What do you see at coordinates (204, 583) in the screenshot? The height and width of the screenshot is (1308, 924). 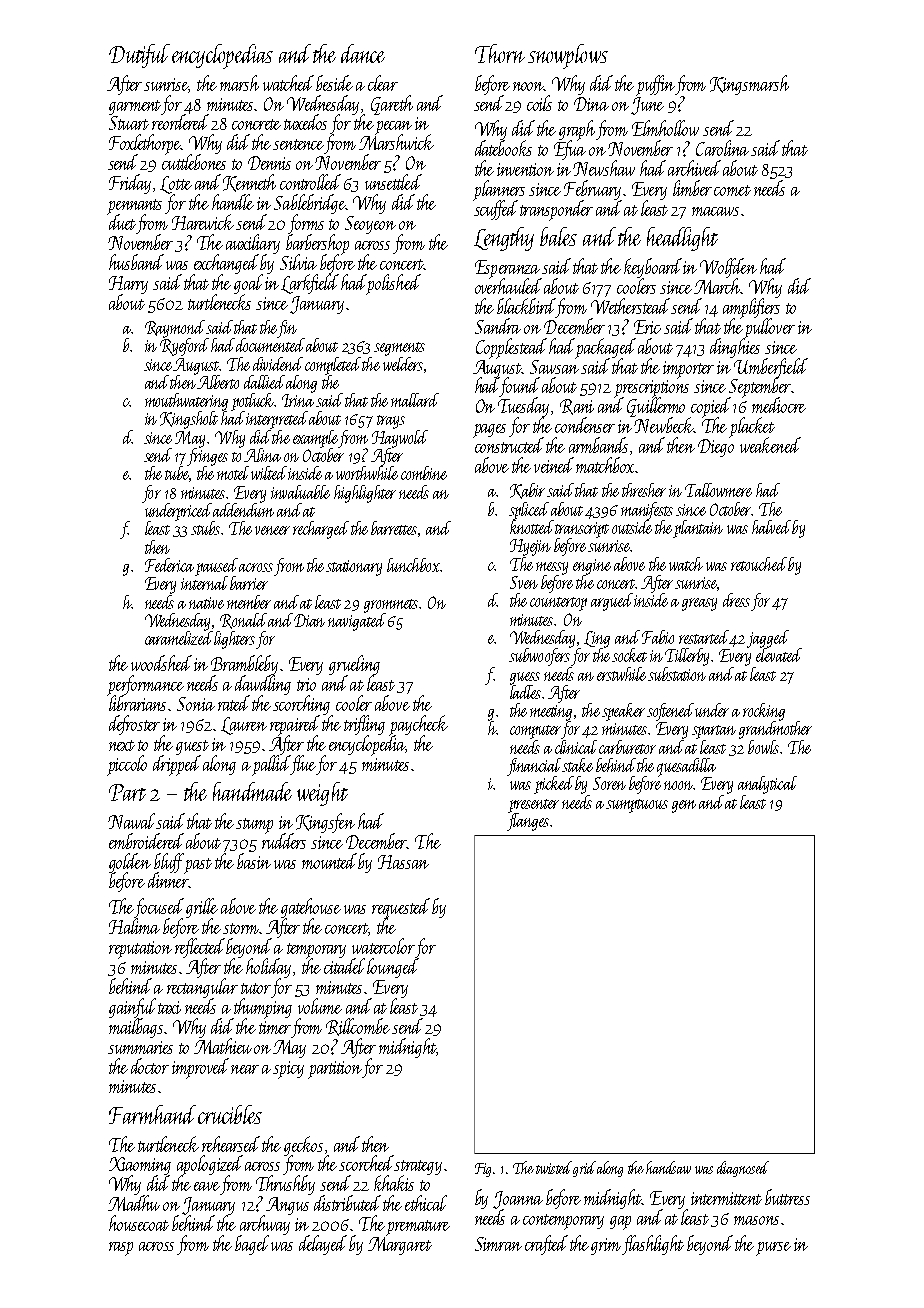 I see `internal` at bounding box center [204, 583].
